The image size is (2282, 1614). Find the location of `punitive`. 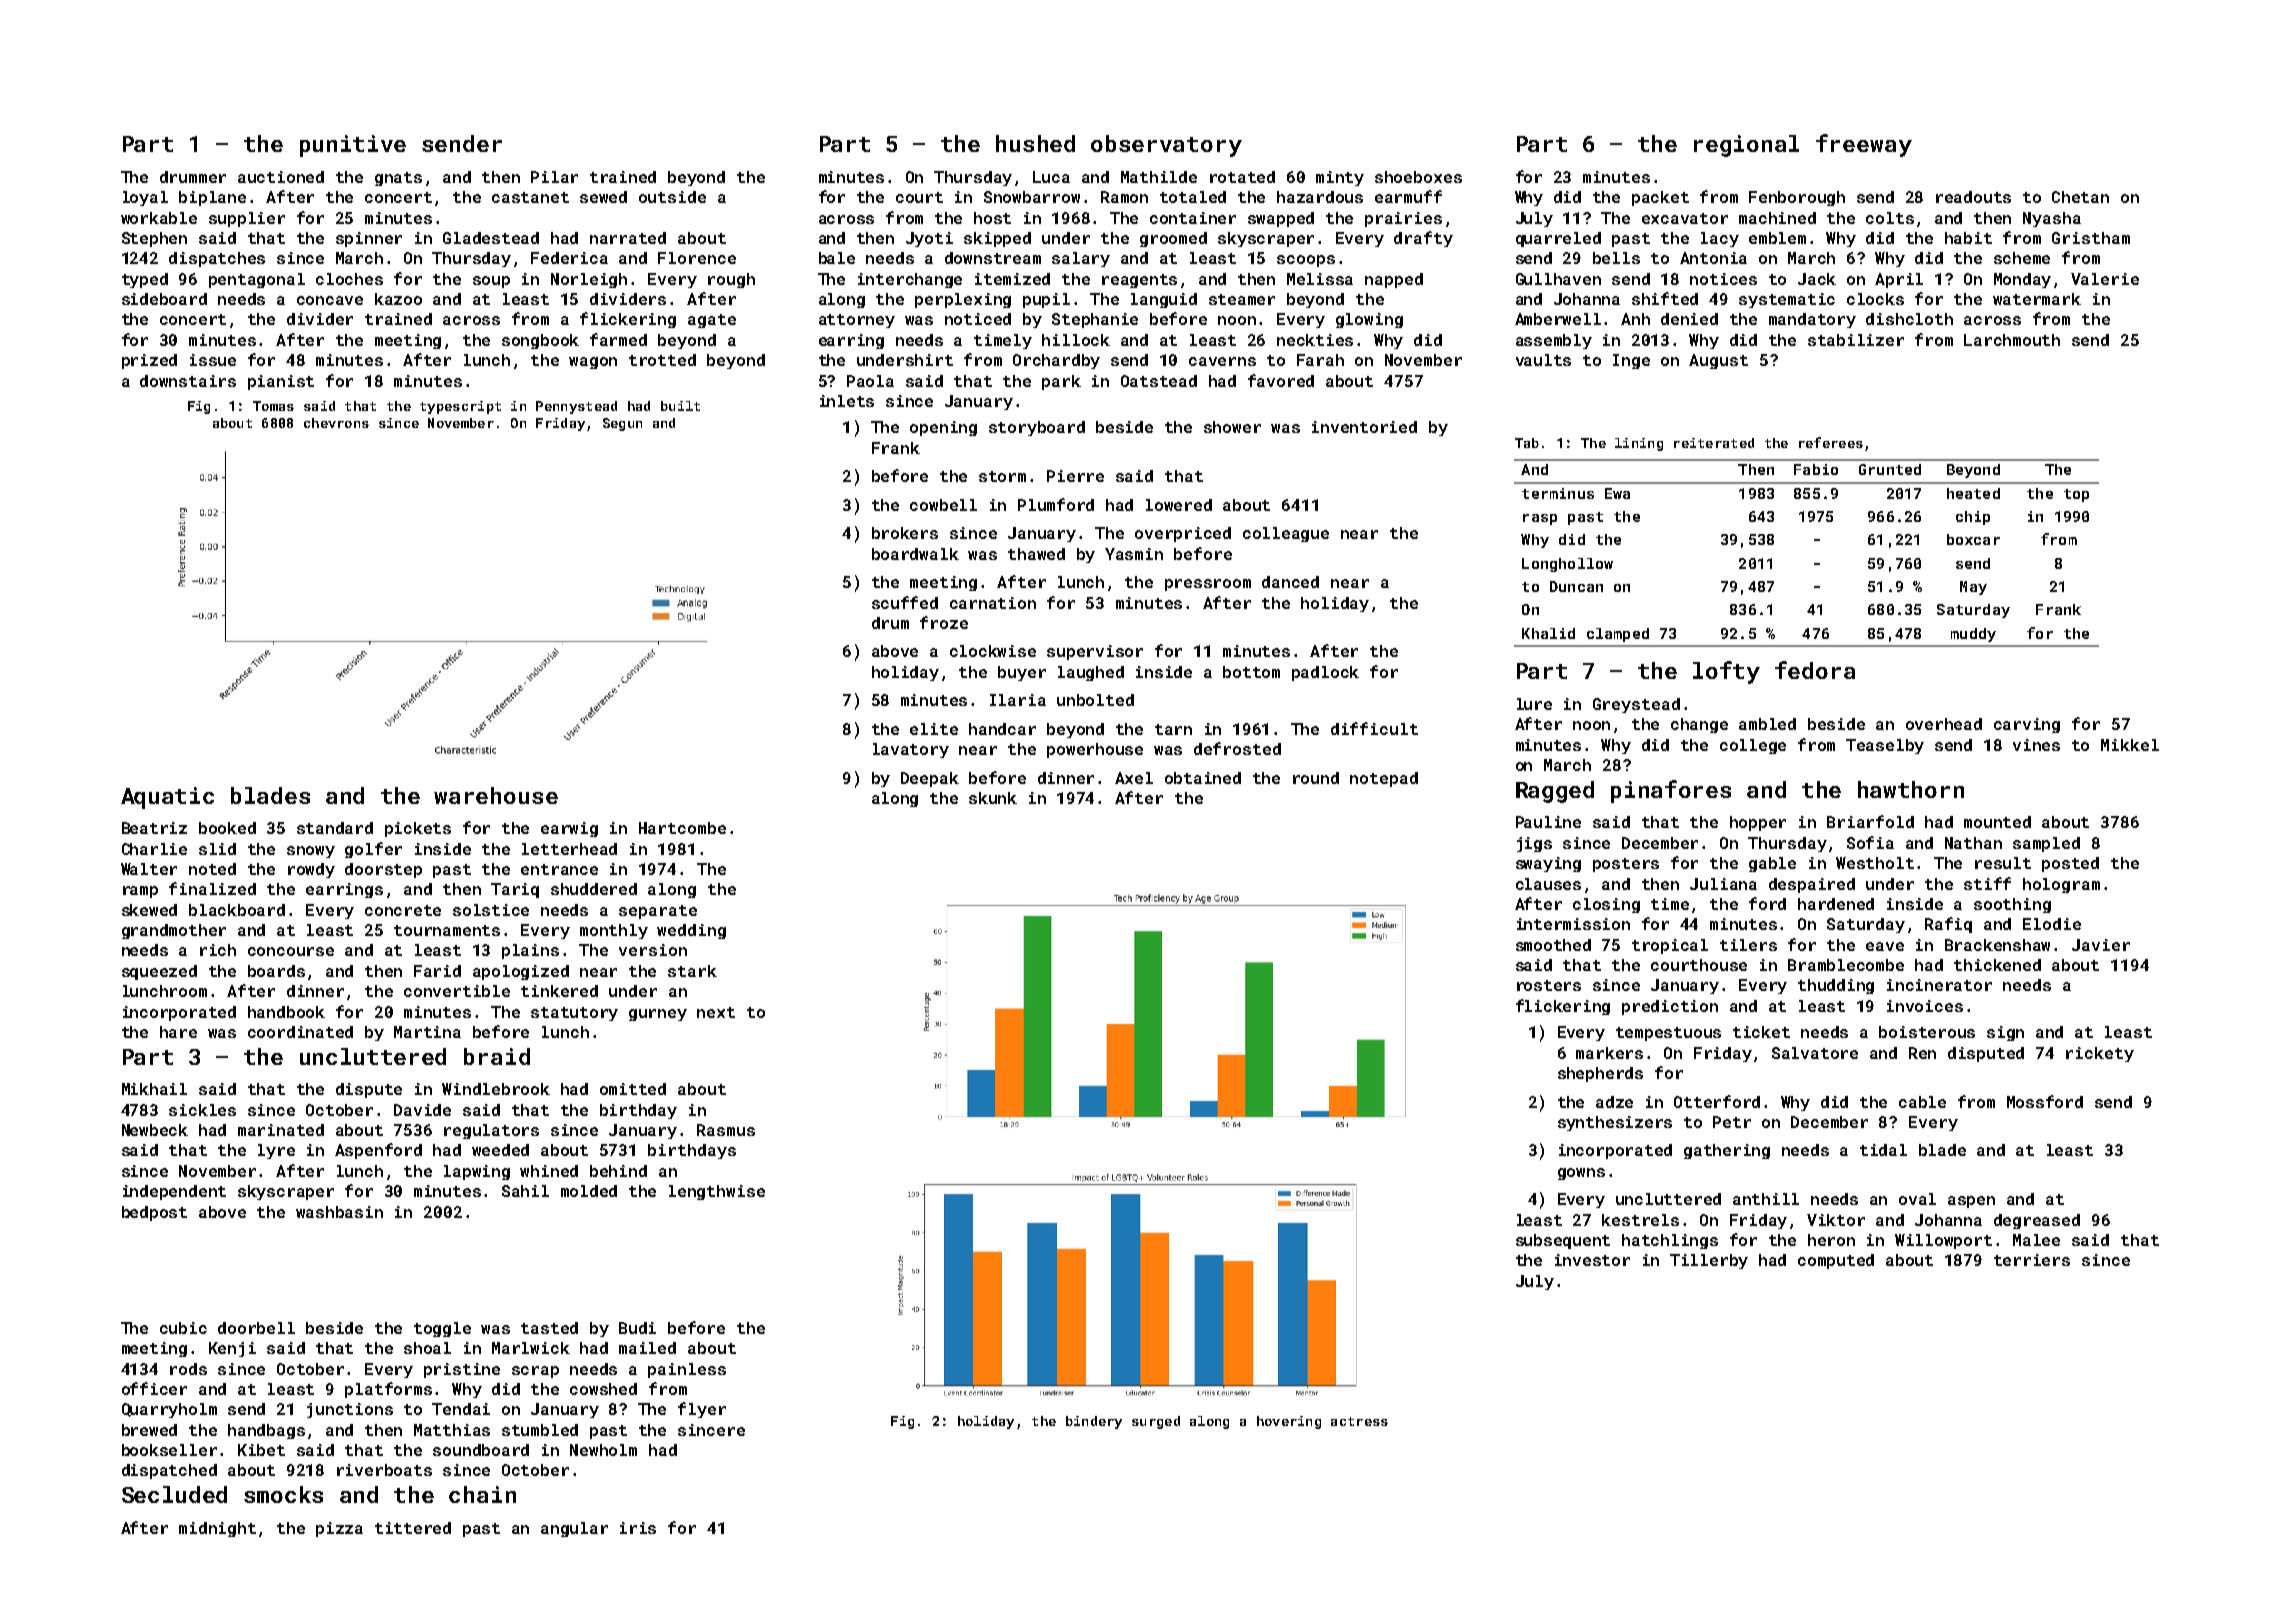

punitive is located at coordinates (353, 146).
